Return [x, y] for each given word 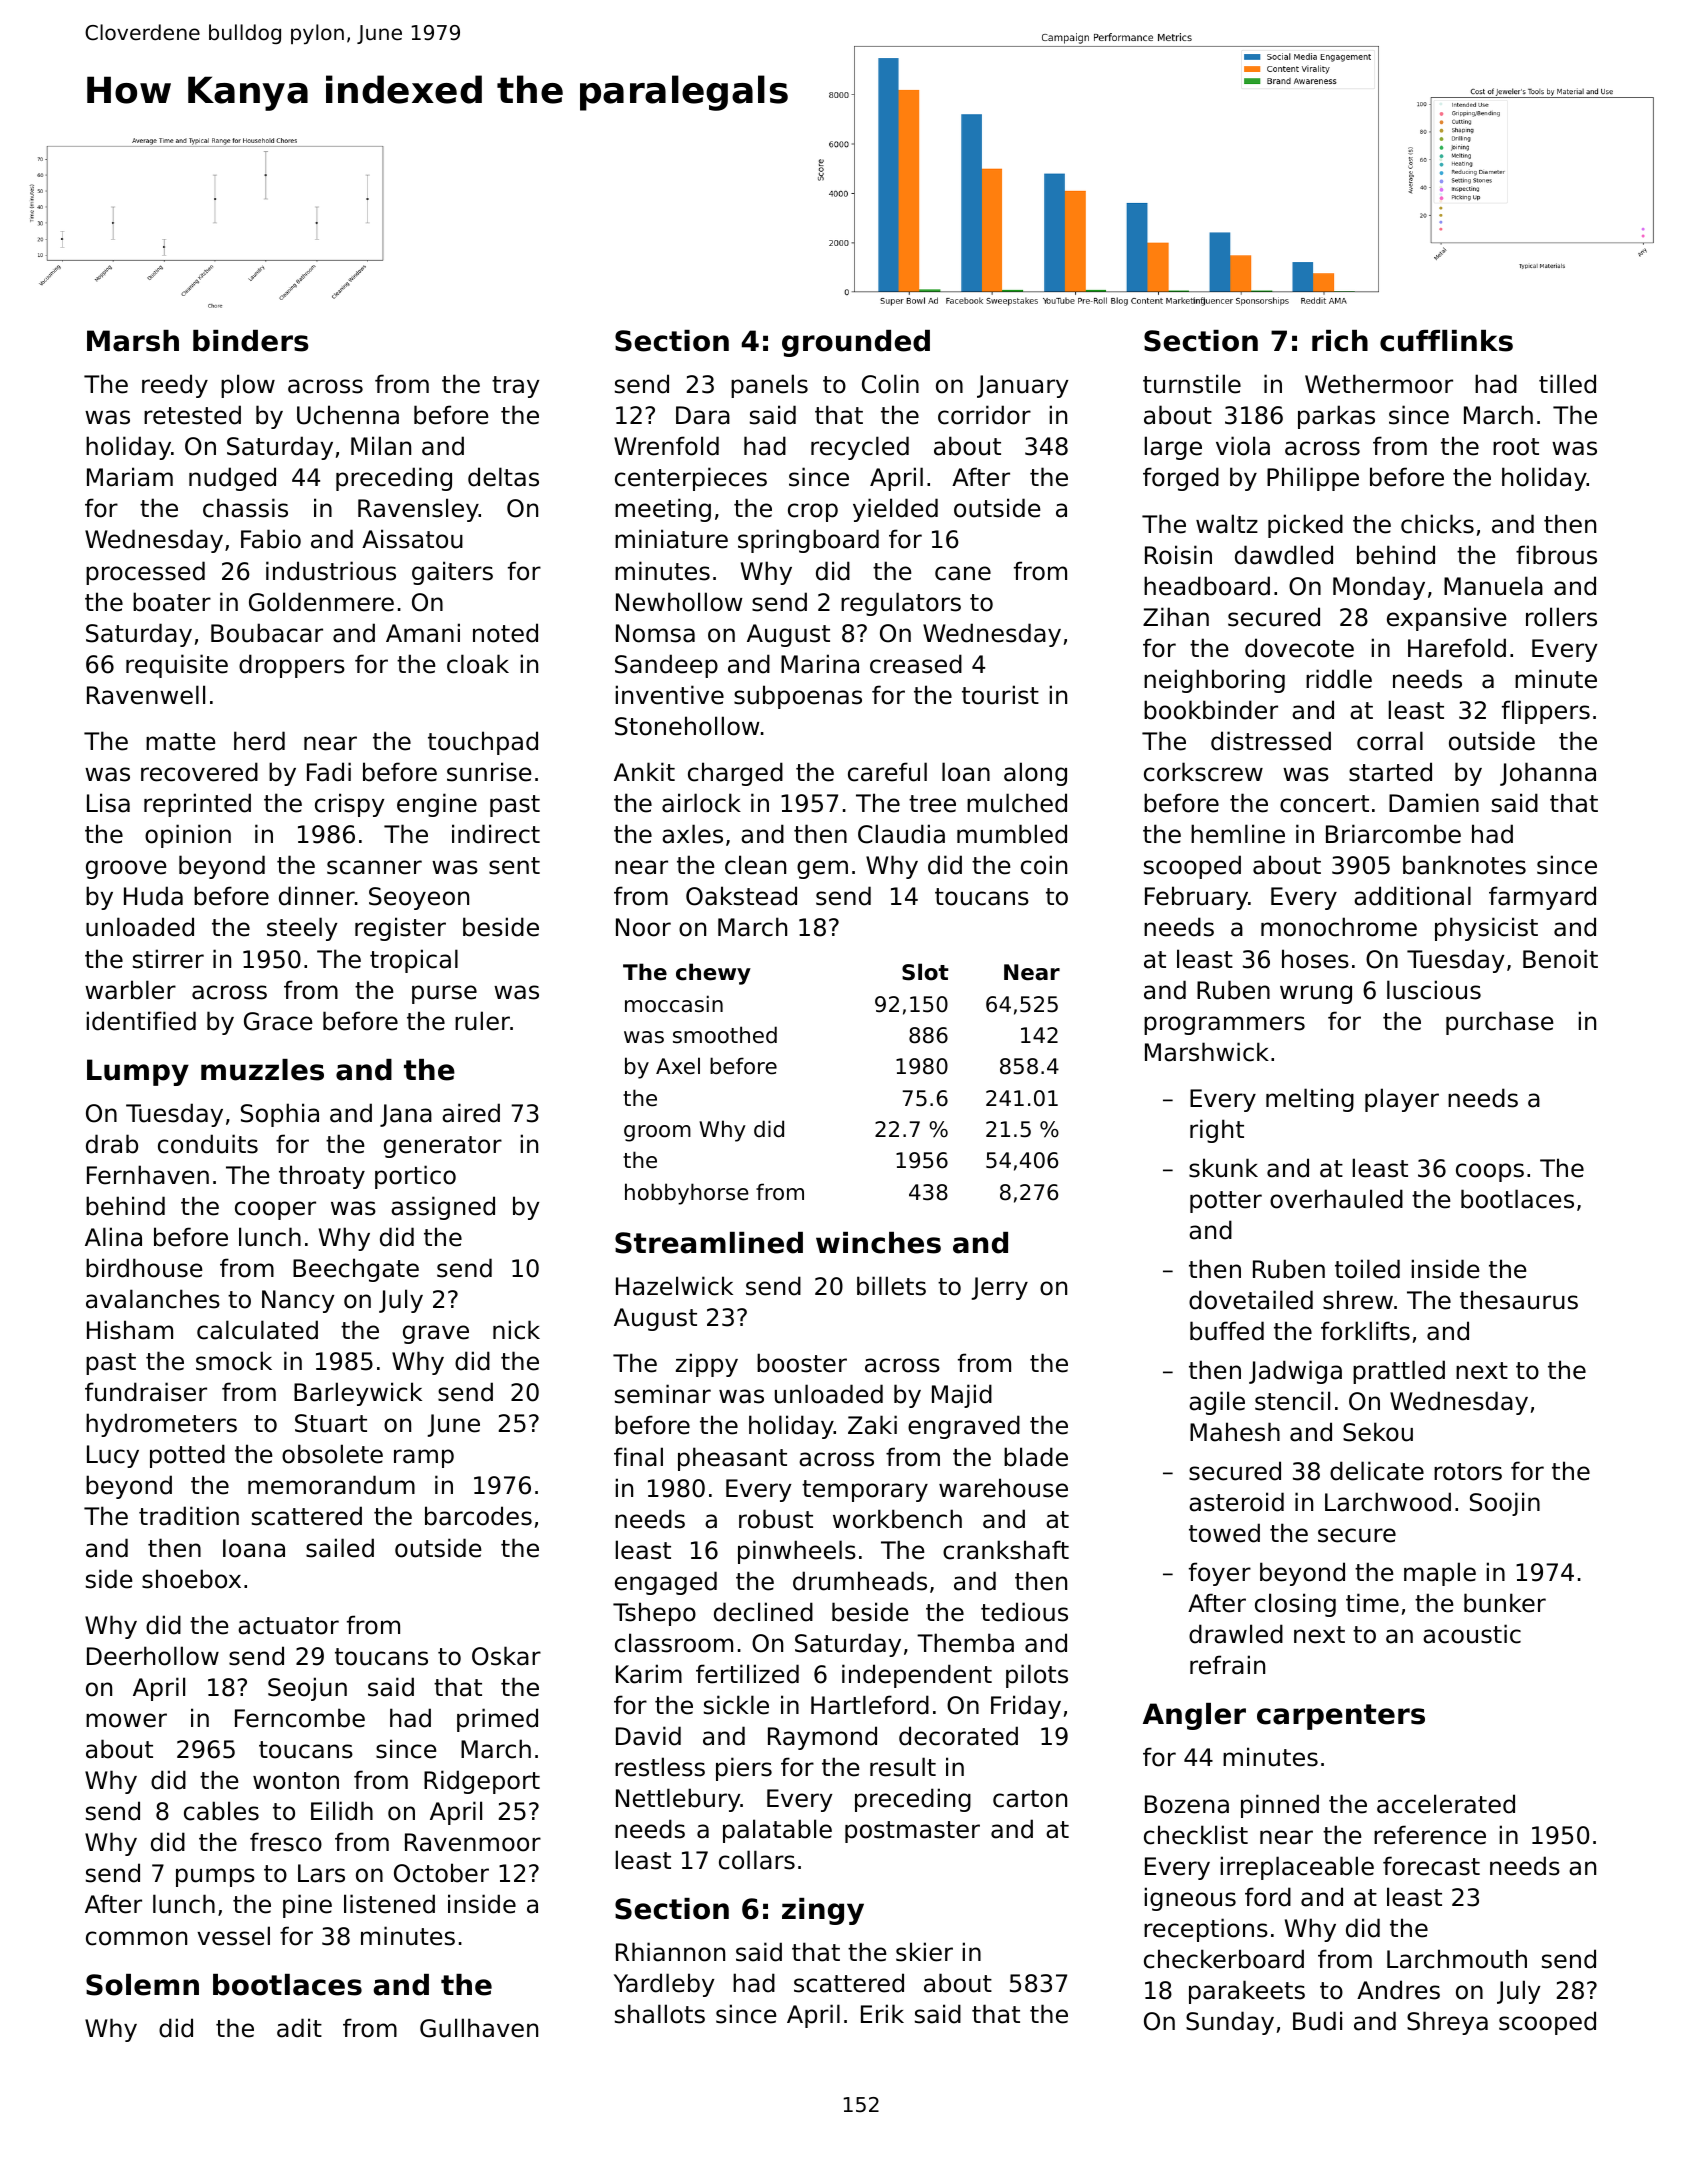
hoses [1315, 959]
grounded [856, 343]
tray [515, 387]
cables [221, 1811]
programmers [1224, 1025]
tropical [414, 961]
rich [1340, 341]
